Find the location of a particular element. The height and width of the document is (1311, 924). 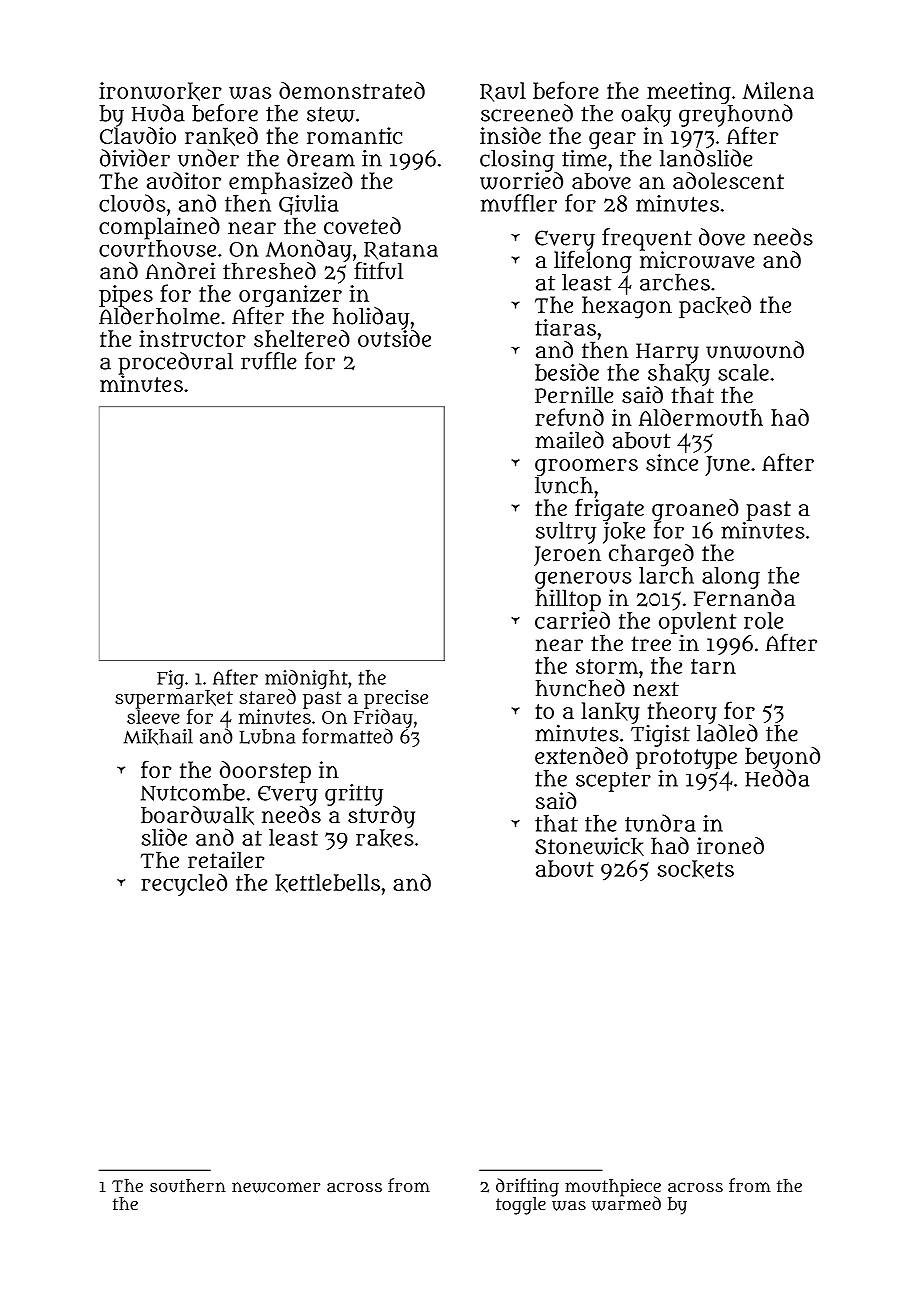

Claudio is located at coordinates (138, 135).
